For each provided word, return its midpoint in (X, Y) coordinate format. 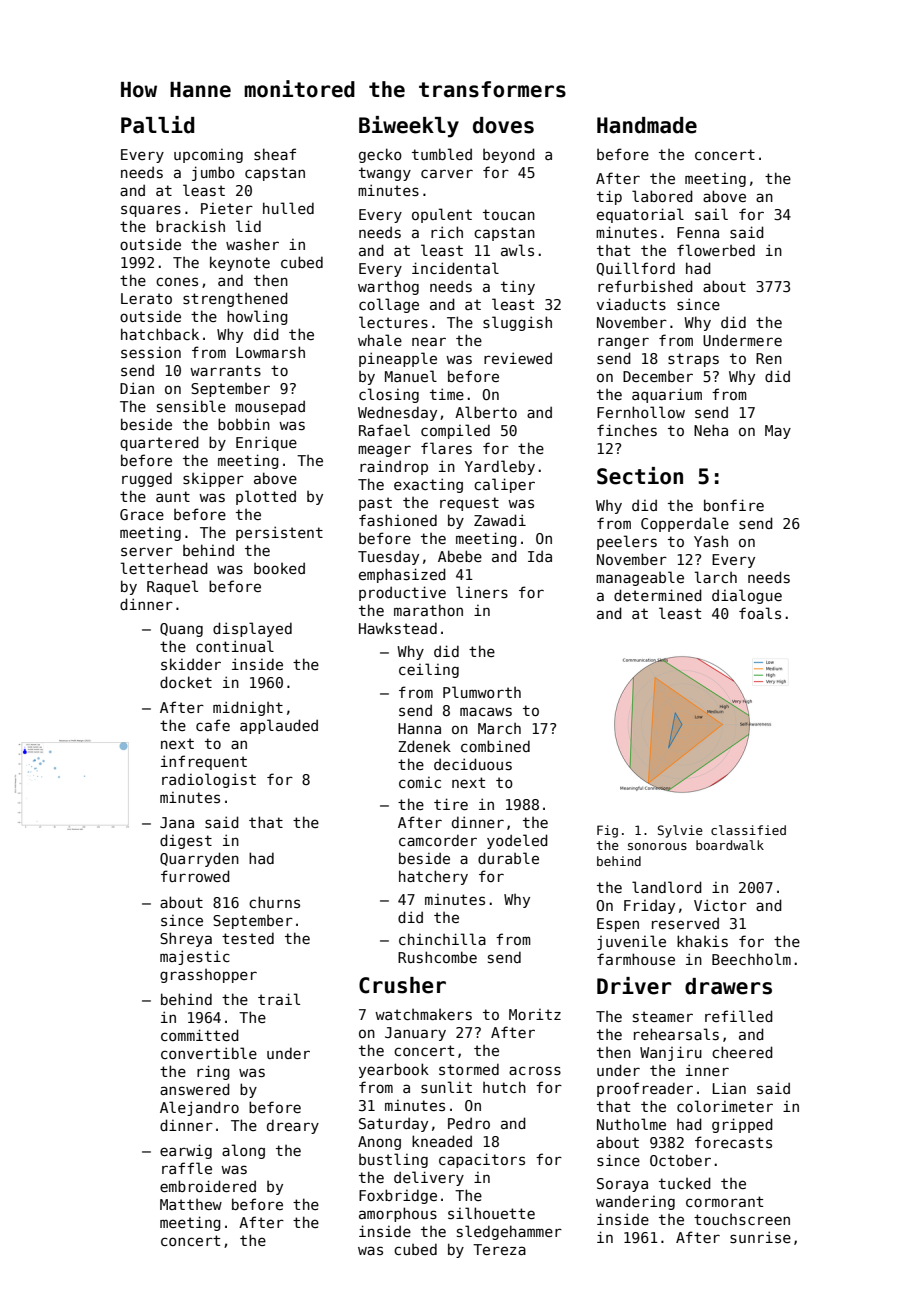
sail (711, 214)
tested (248, 938)
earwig (186, 1151)
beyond (509, 155)
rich (447, 232)
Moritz (535, 1014)
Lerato (146, 298)
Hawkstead (398, 628)
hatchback (160, 334)
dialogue (747, 596)
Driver (634, 986)
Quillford (636, 269)
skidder (191, 664)
